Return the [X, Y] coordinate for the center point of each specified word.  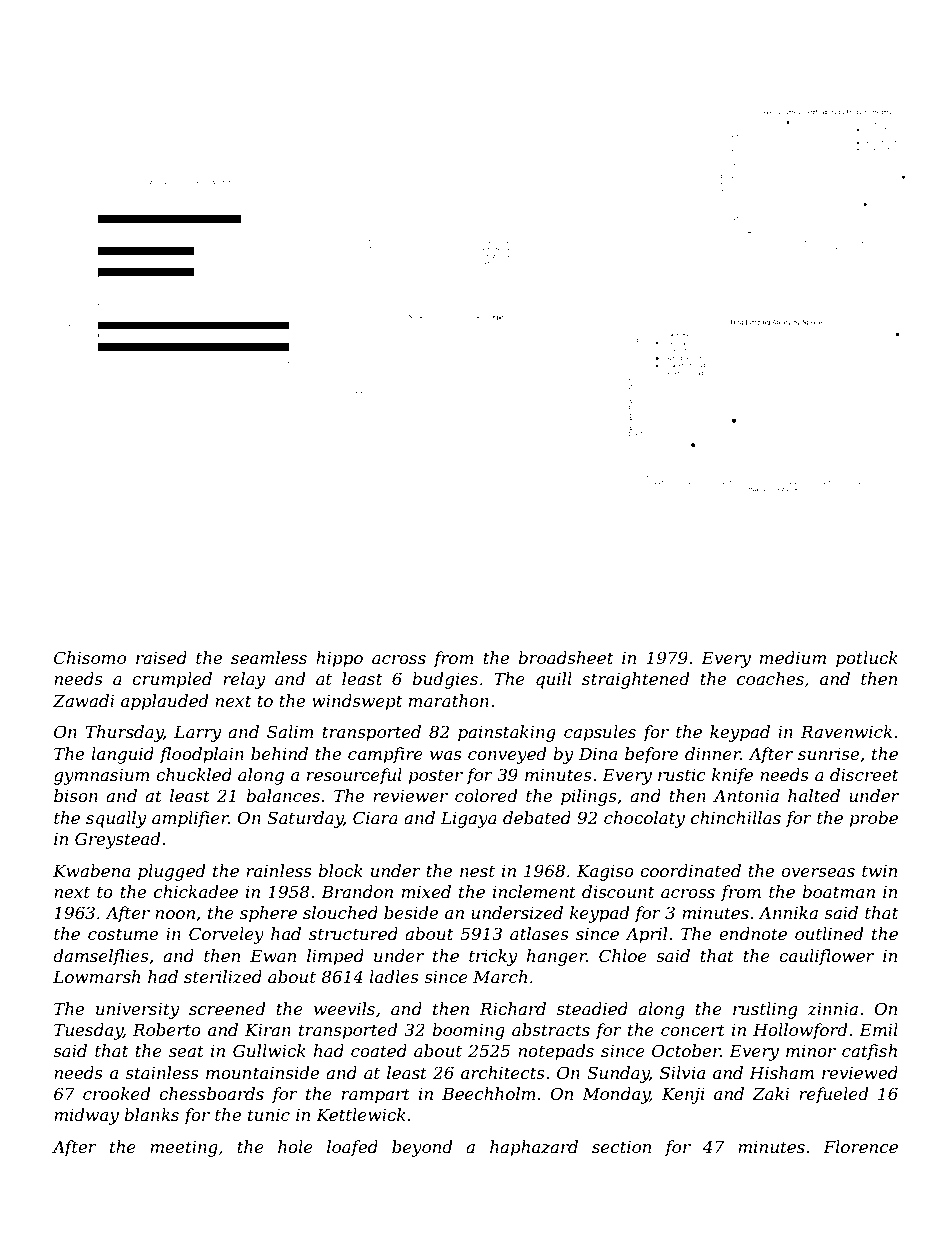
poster [436, 777]
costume [123, 934]
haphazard [534, 1148]
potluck [867, 659]
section [621, 1147]
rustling [765, 1010]
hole [295, 1146]
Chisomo [90, 657]
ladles [394, 976]
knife [732, 776]
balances [283, 795]
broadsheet [566, 657]
